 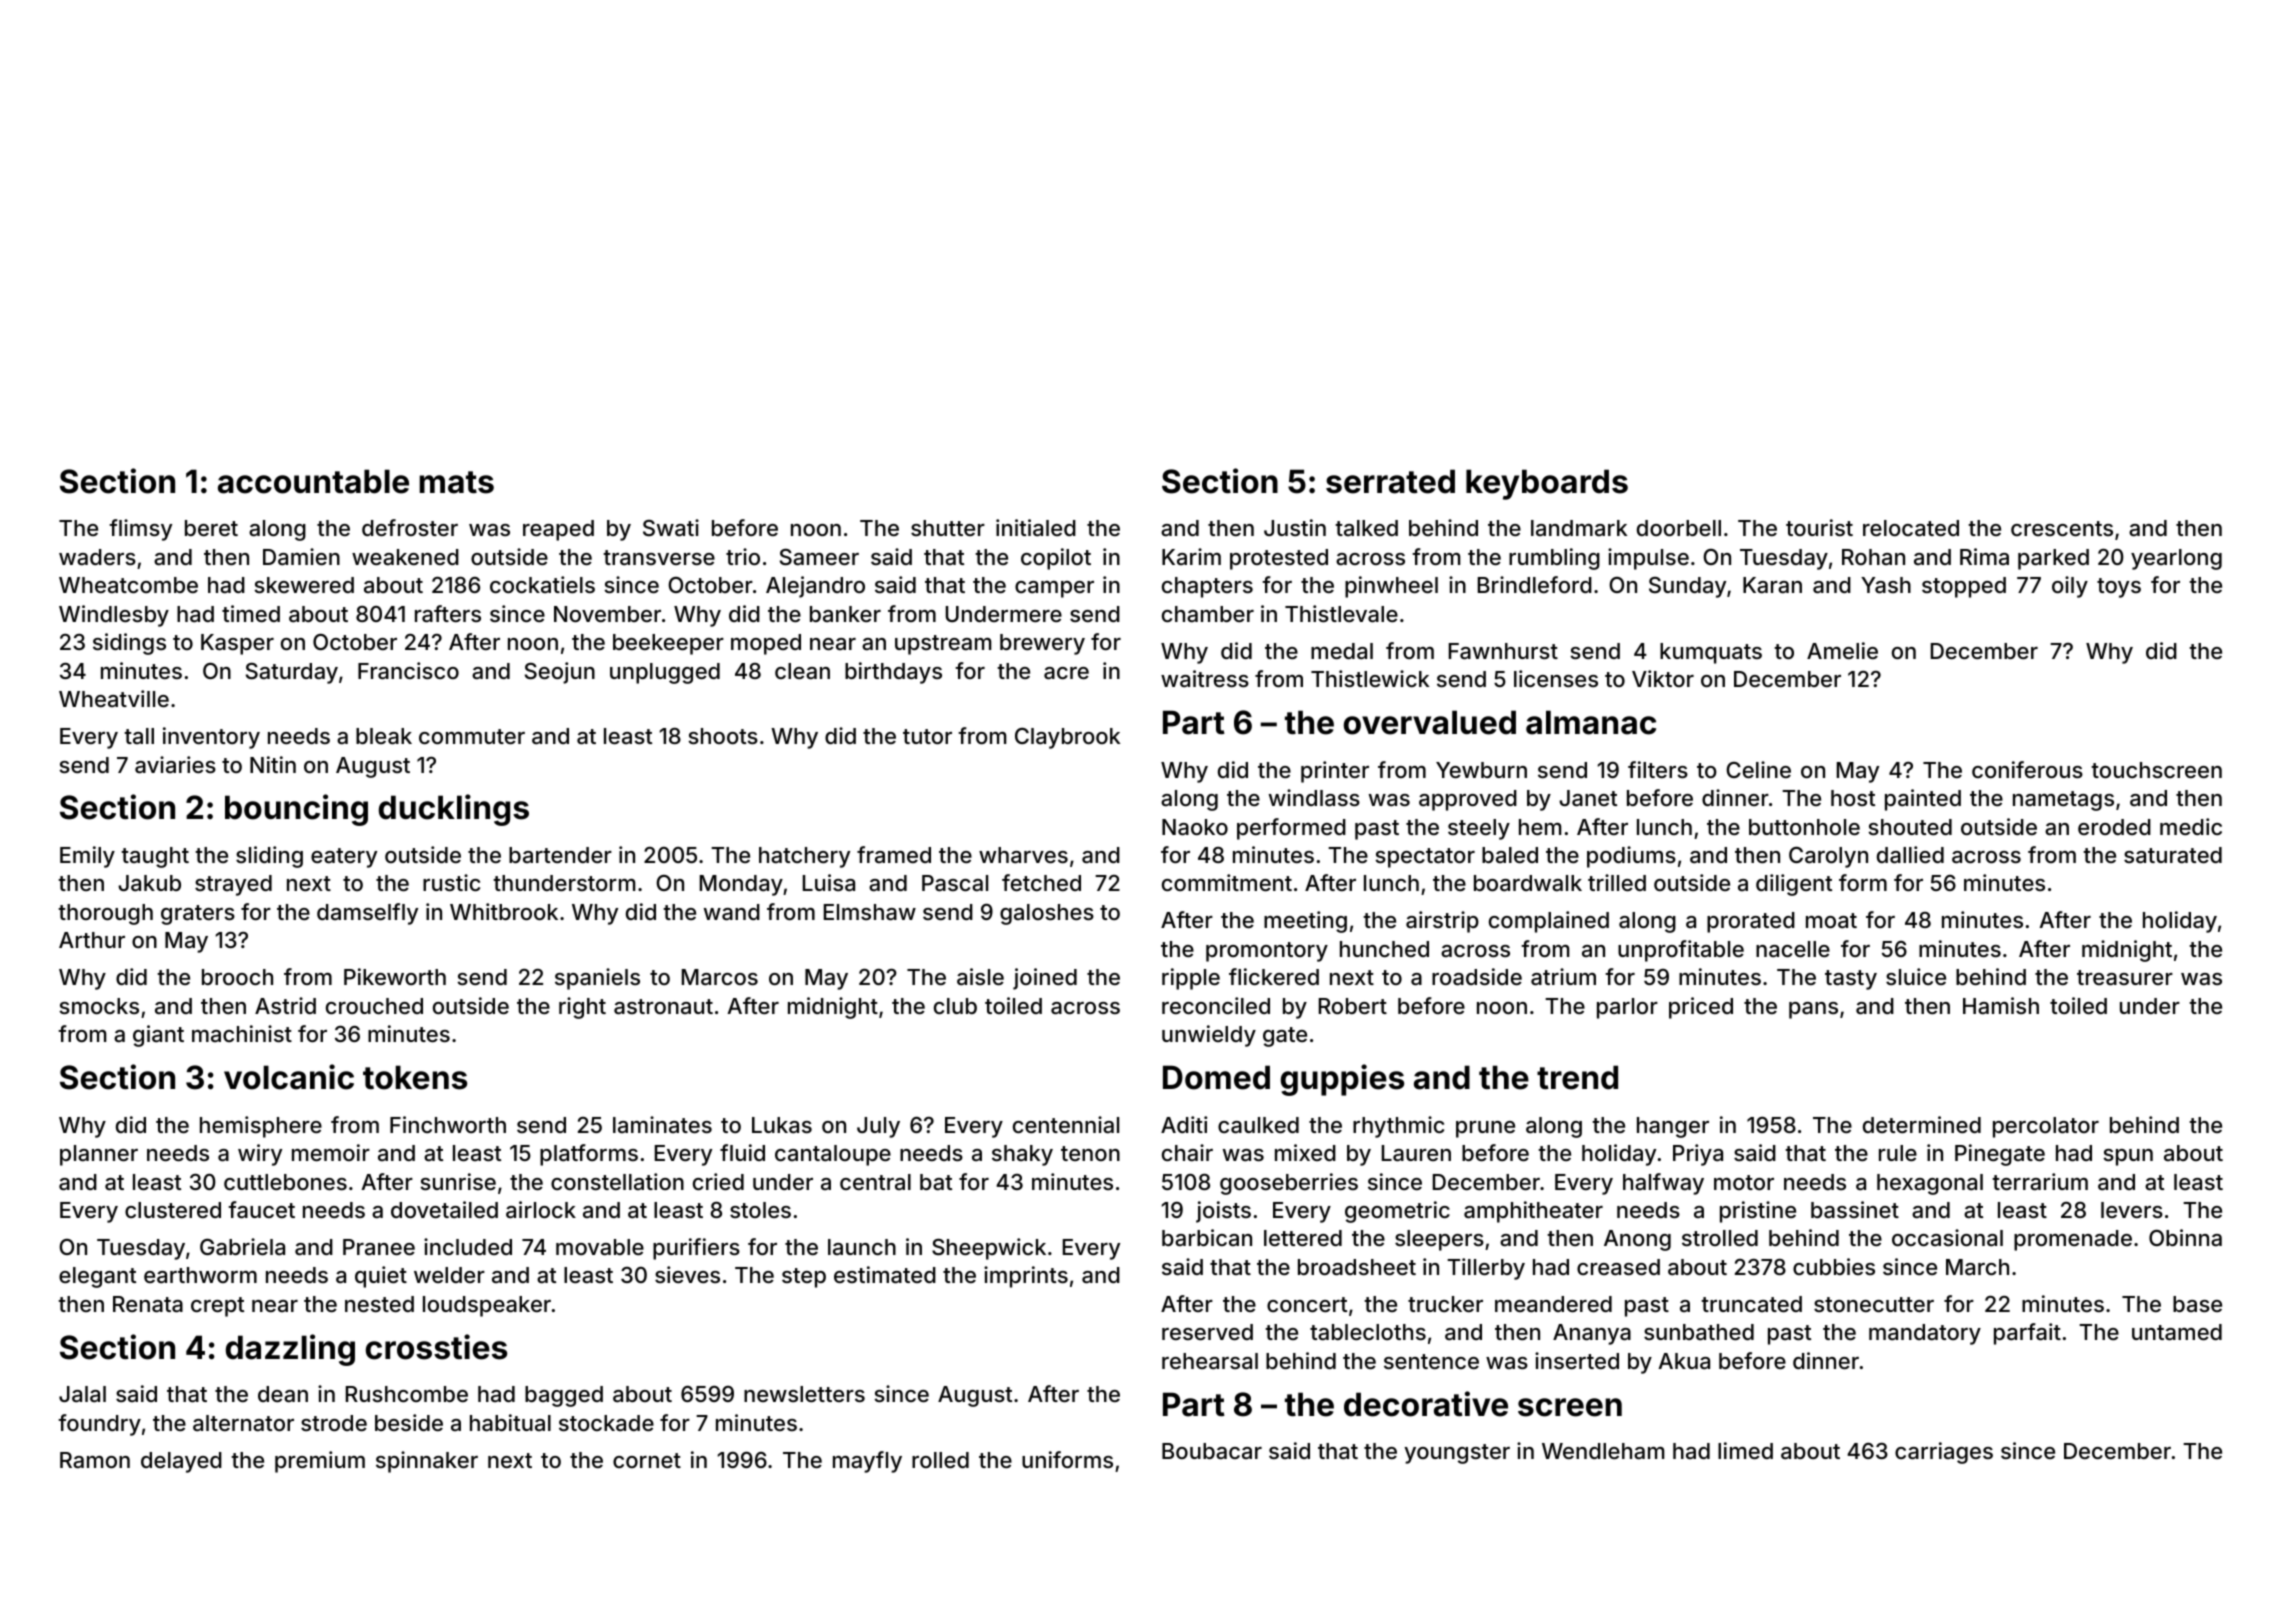 What do you see at coordinates (1964, 587) in the screenshot?
I see `stopped` at bounding box center [1964, 587].
